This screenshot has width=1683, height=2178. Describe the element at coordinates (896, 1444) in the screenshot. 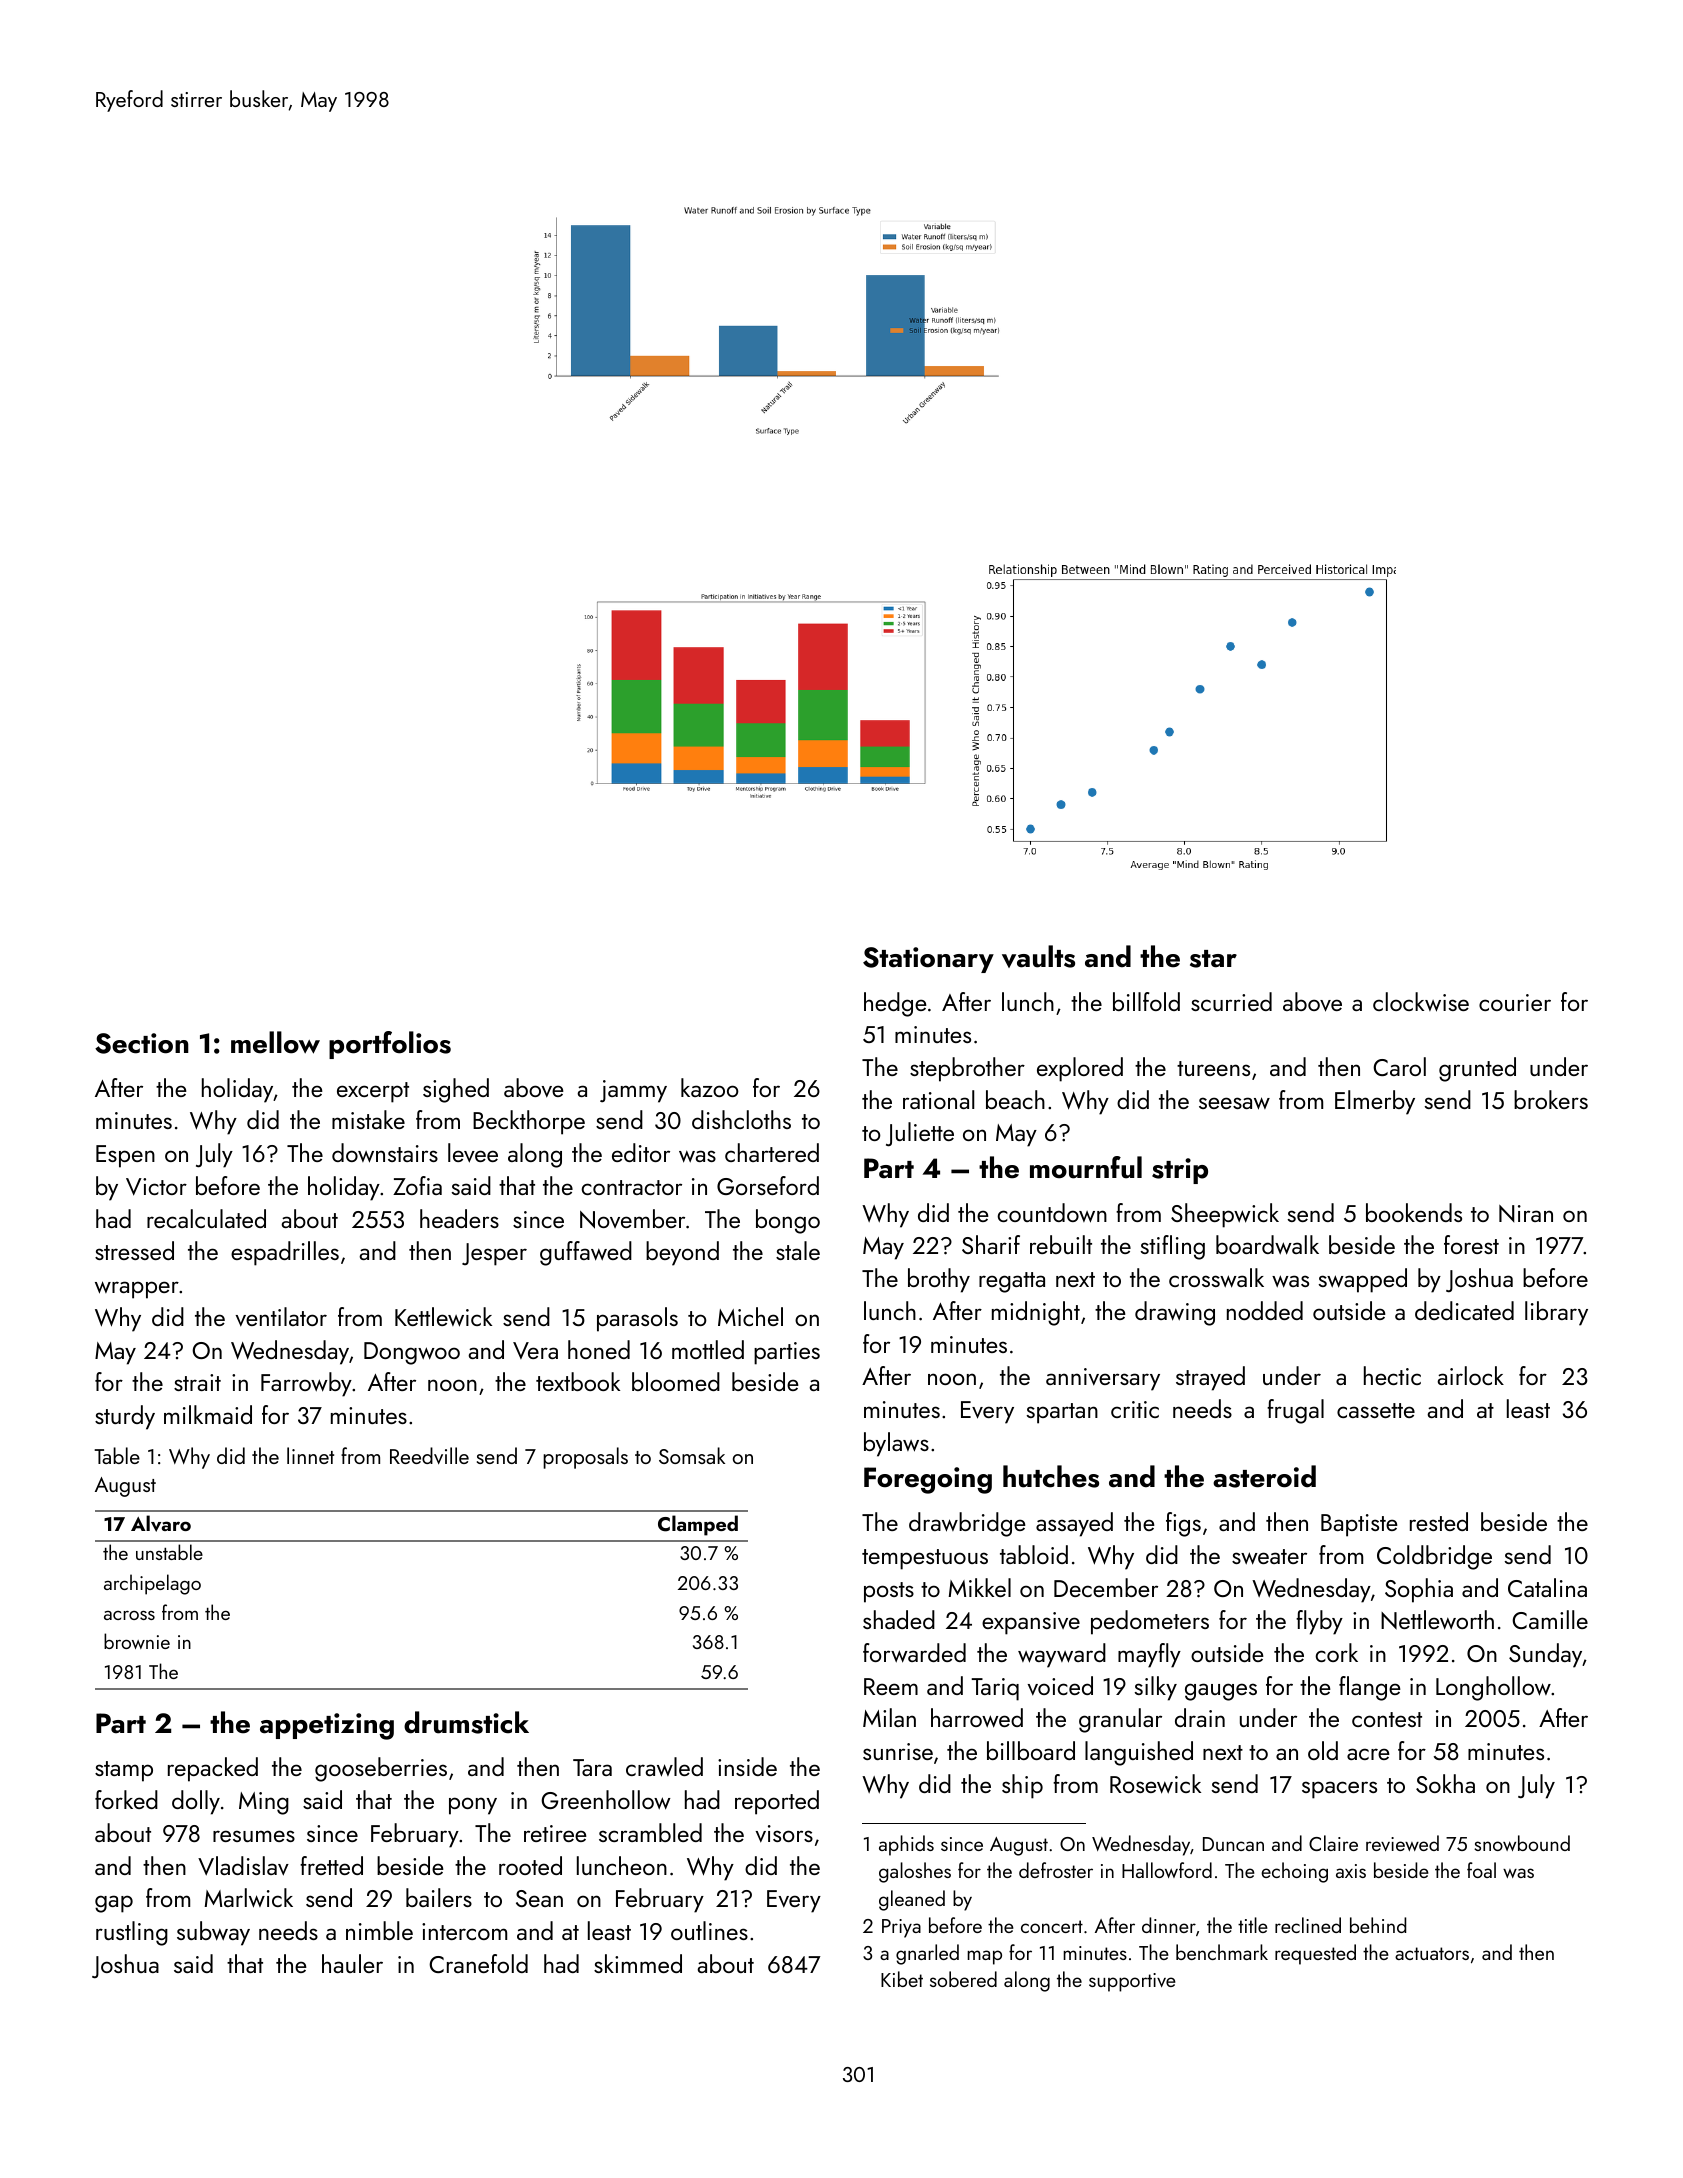

I see `bylaws` at that location.
